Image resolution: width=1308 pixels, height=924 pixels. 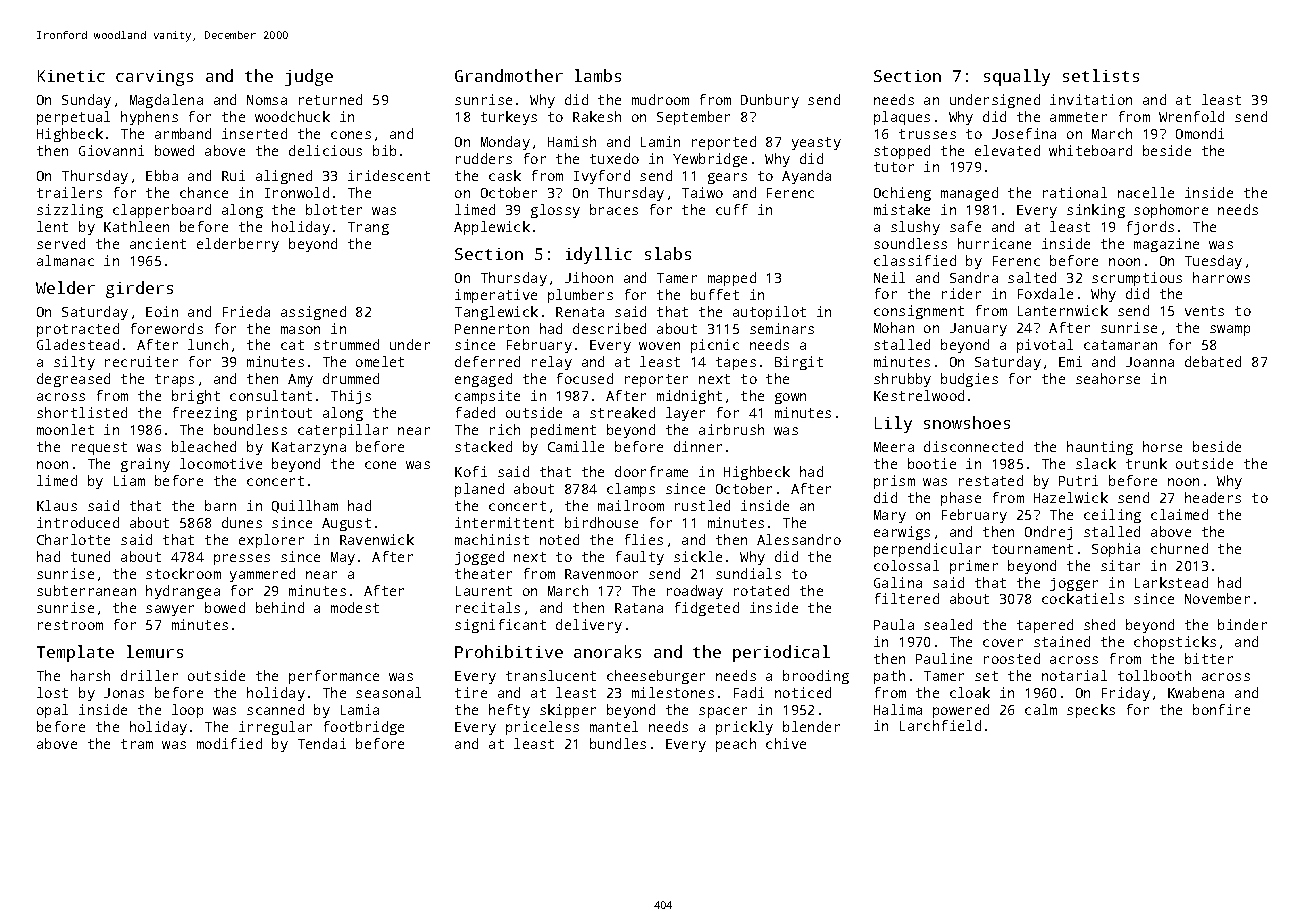 I want to click on setlists, so click(x=1101, y=75).
